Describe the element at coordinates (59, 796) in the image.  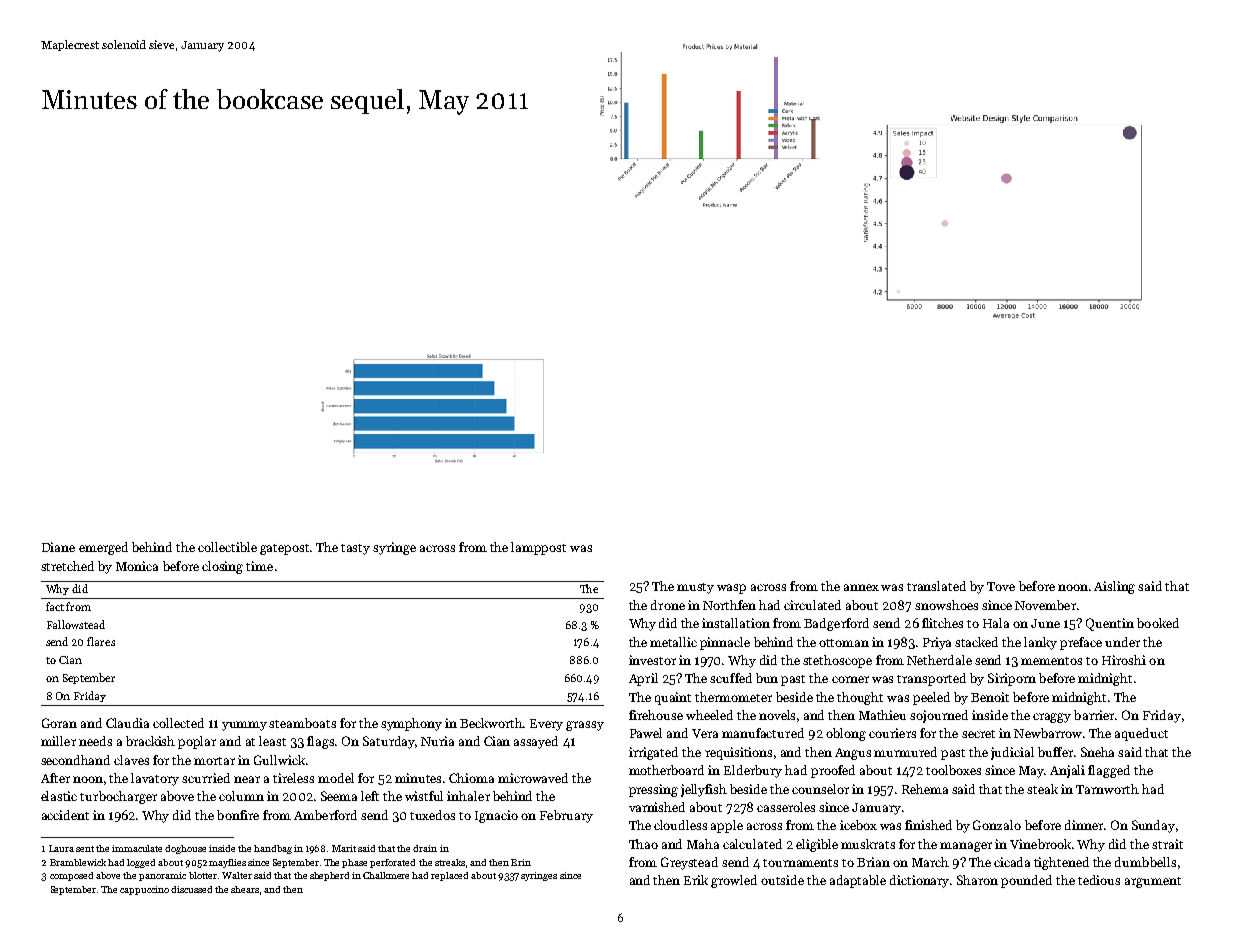
I see `elastic` at that location.
